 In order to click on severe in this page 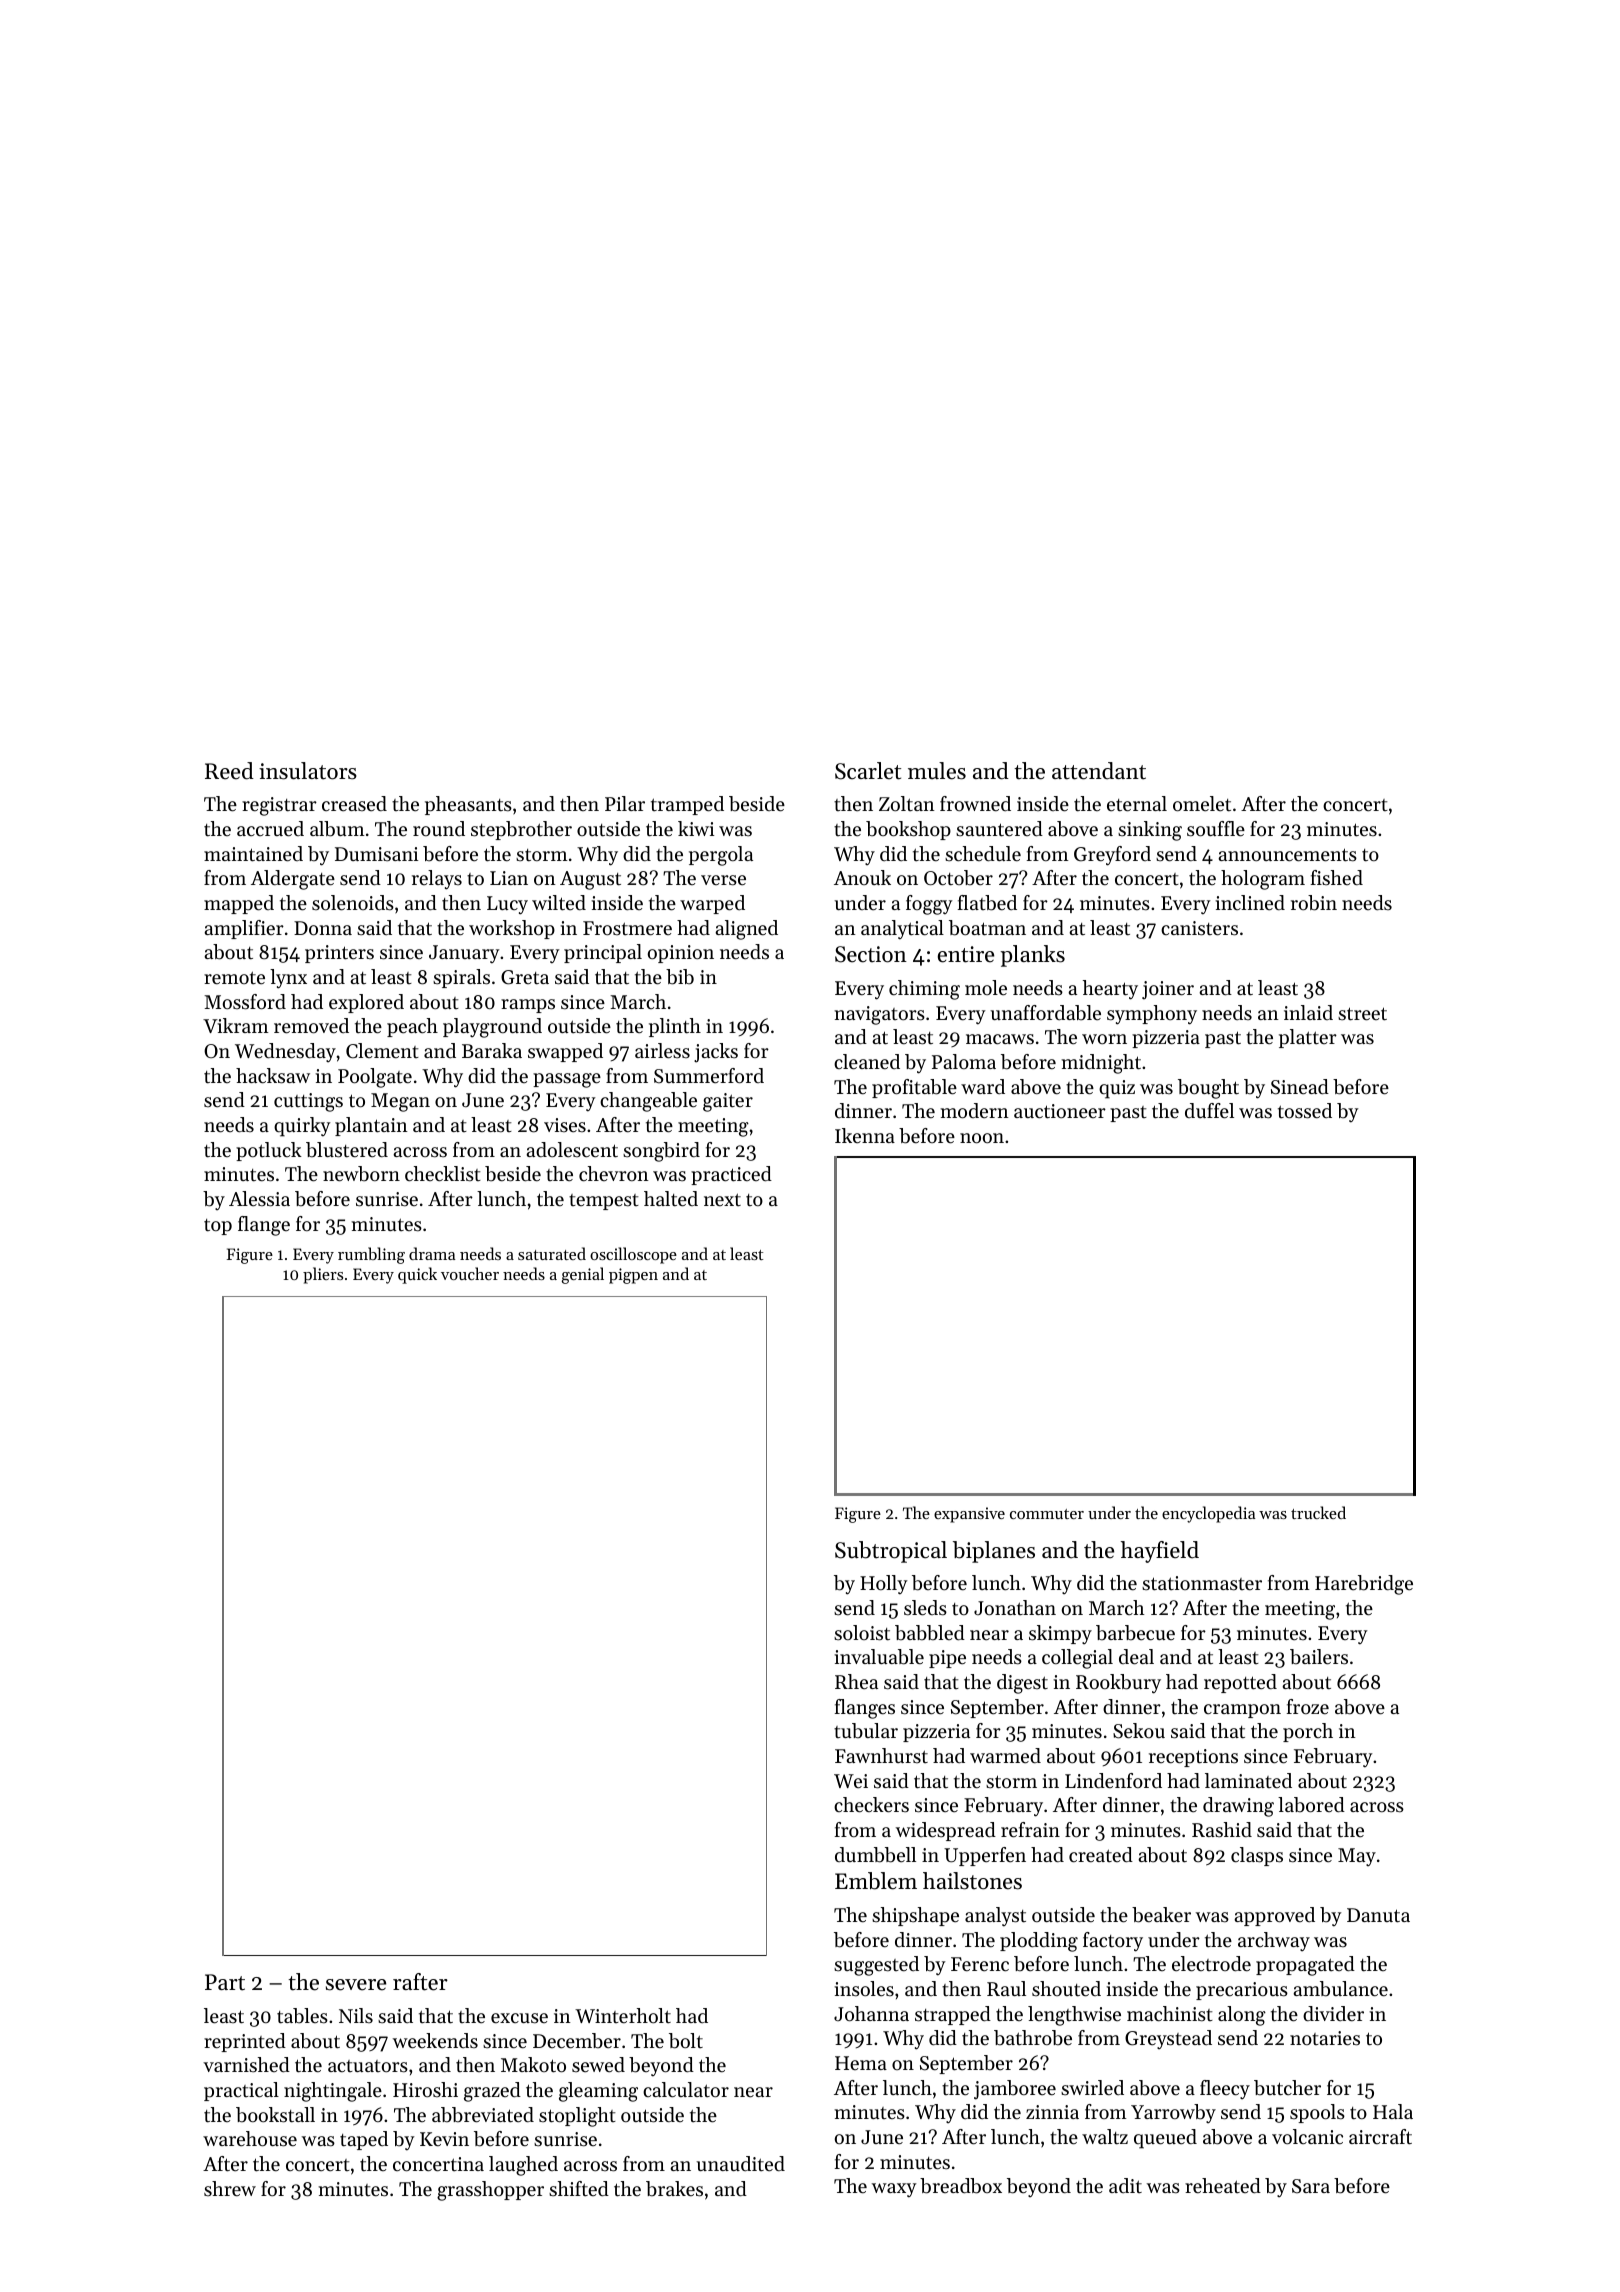, I will do `click(356, 1985)`.
